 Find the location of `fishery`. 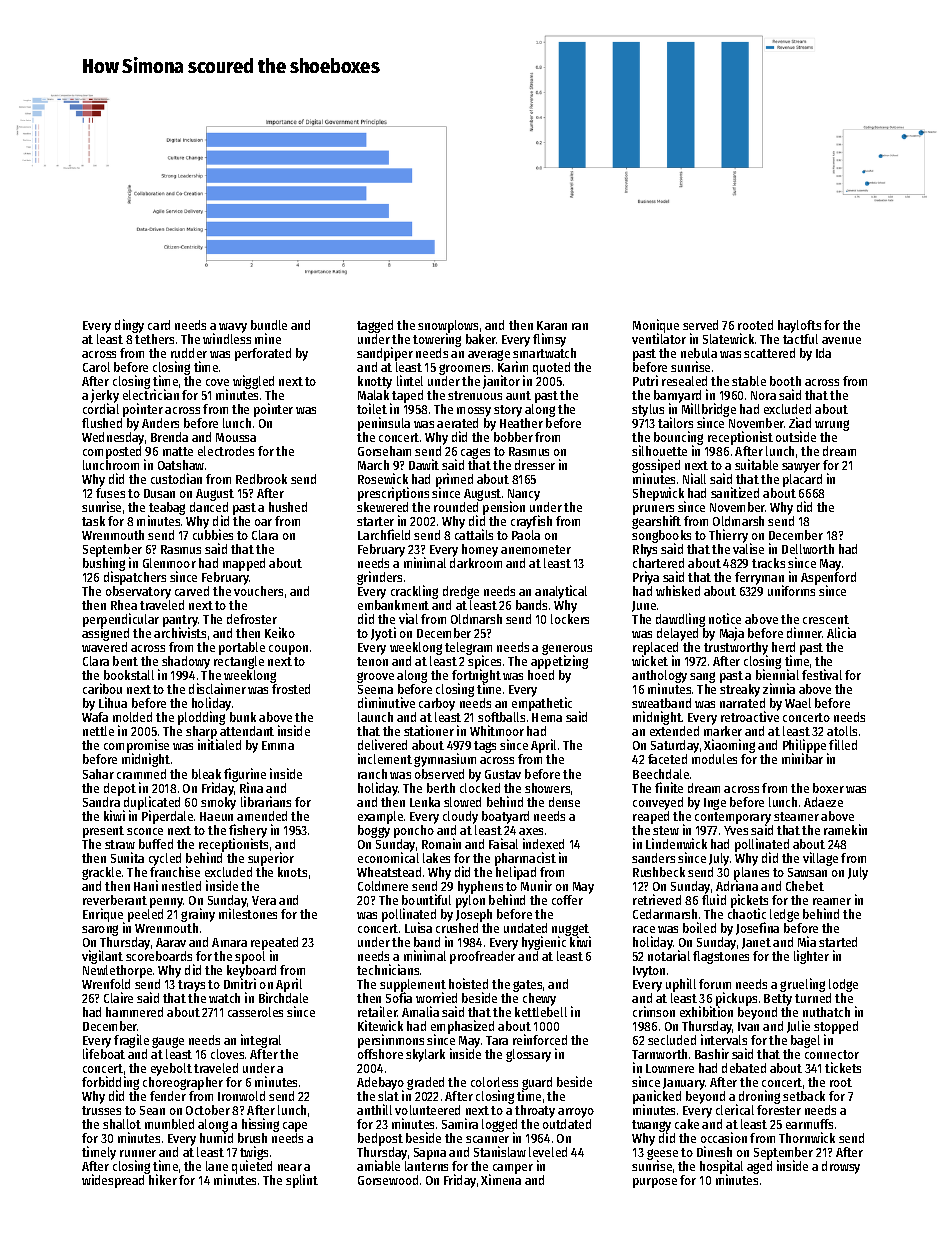

fishery is located at coordinates (248, 831).
